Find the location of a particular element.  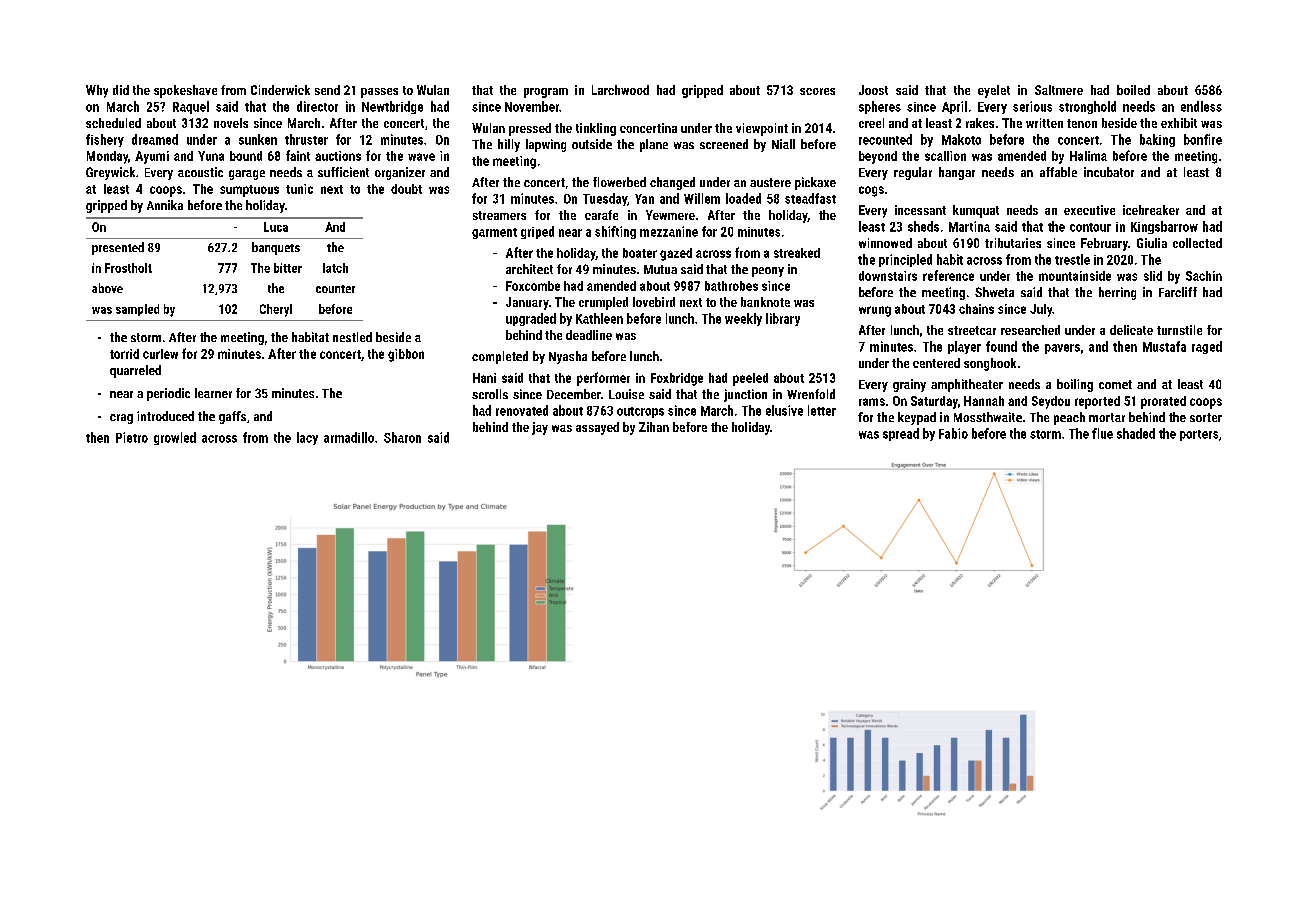

pressed is located at coordinates (530, 129).
